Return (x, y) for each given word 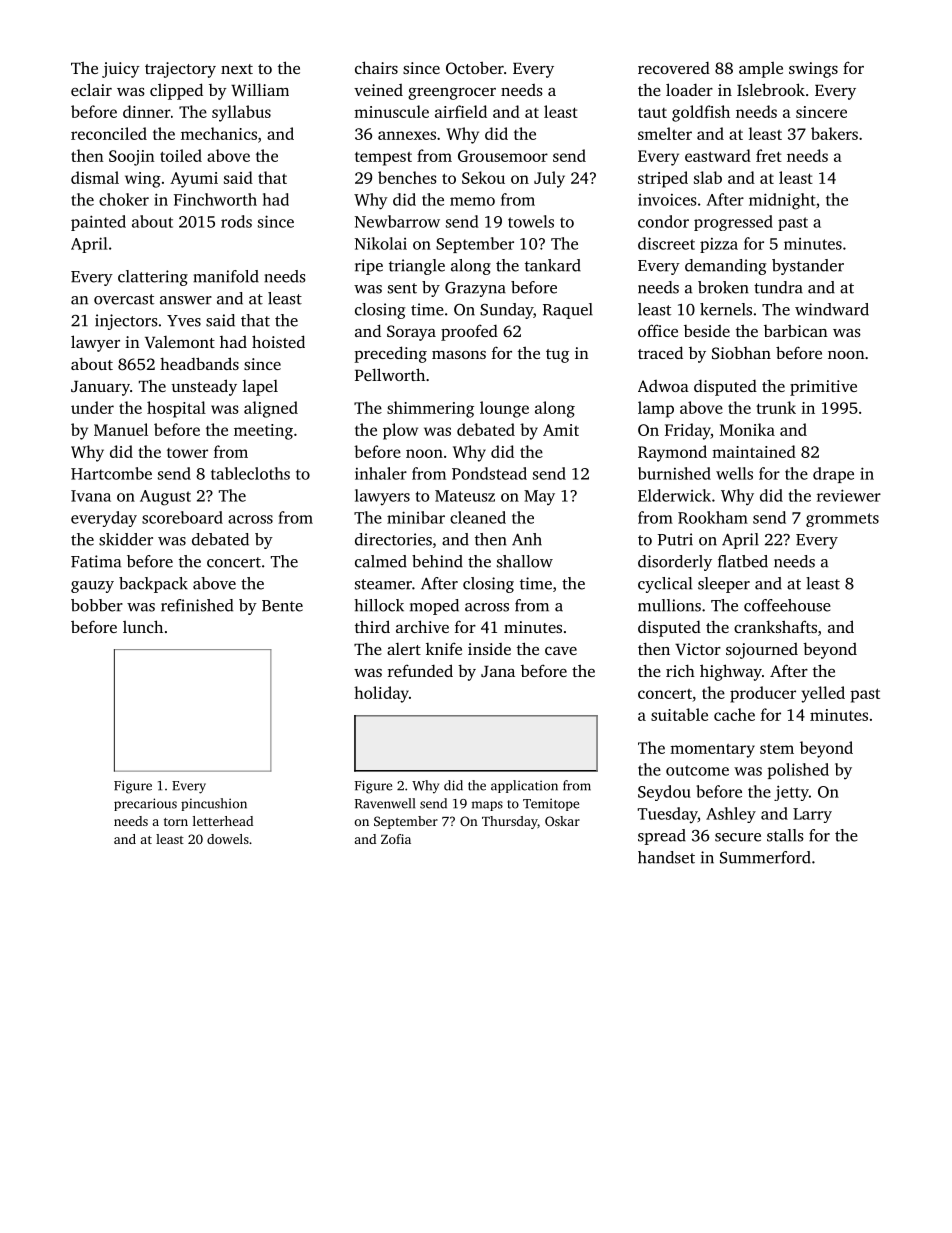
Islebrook (771, 89)
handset (666, 857)
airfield (461, 111)
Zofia (396, 839)
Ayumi (194, 180)
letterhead (223, 821)
